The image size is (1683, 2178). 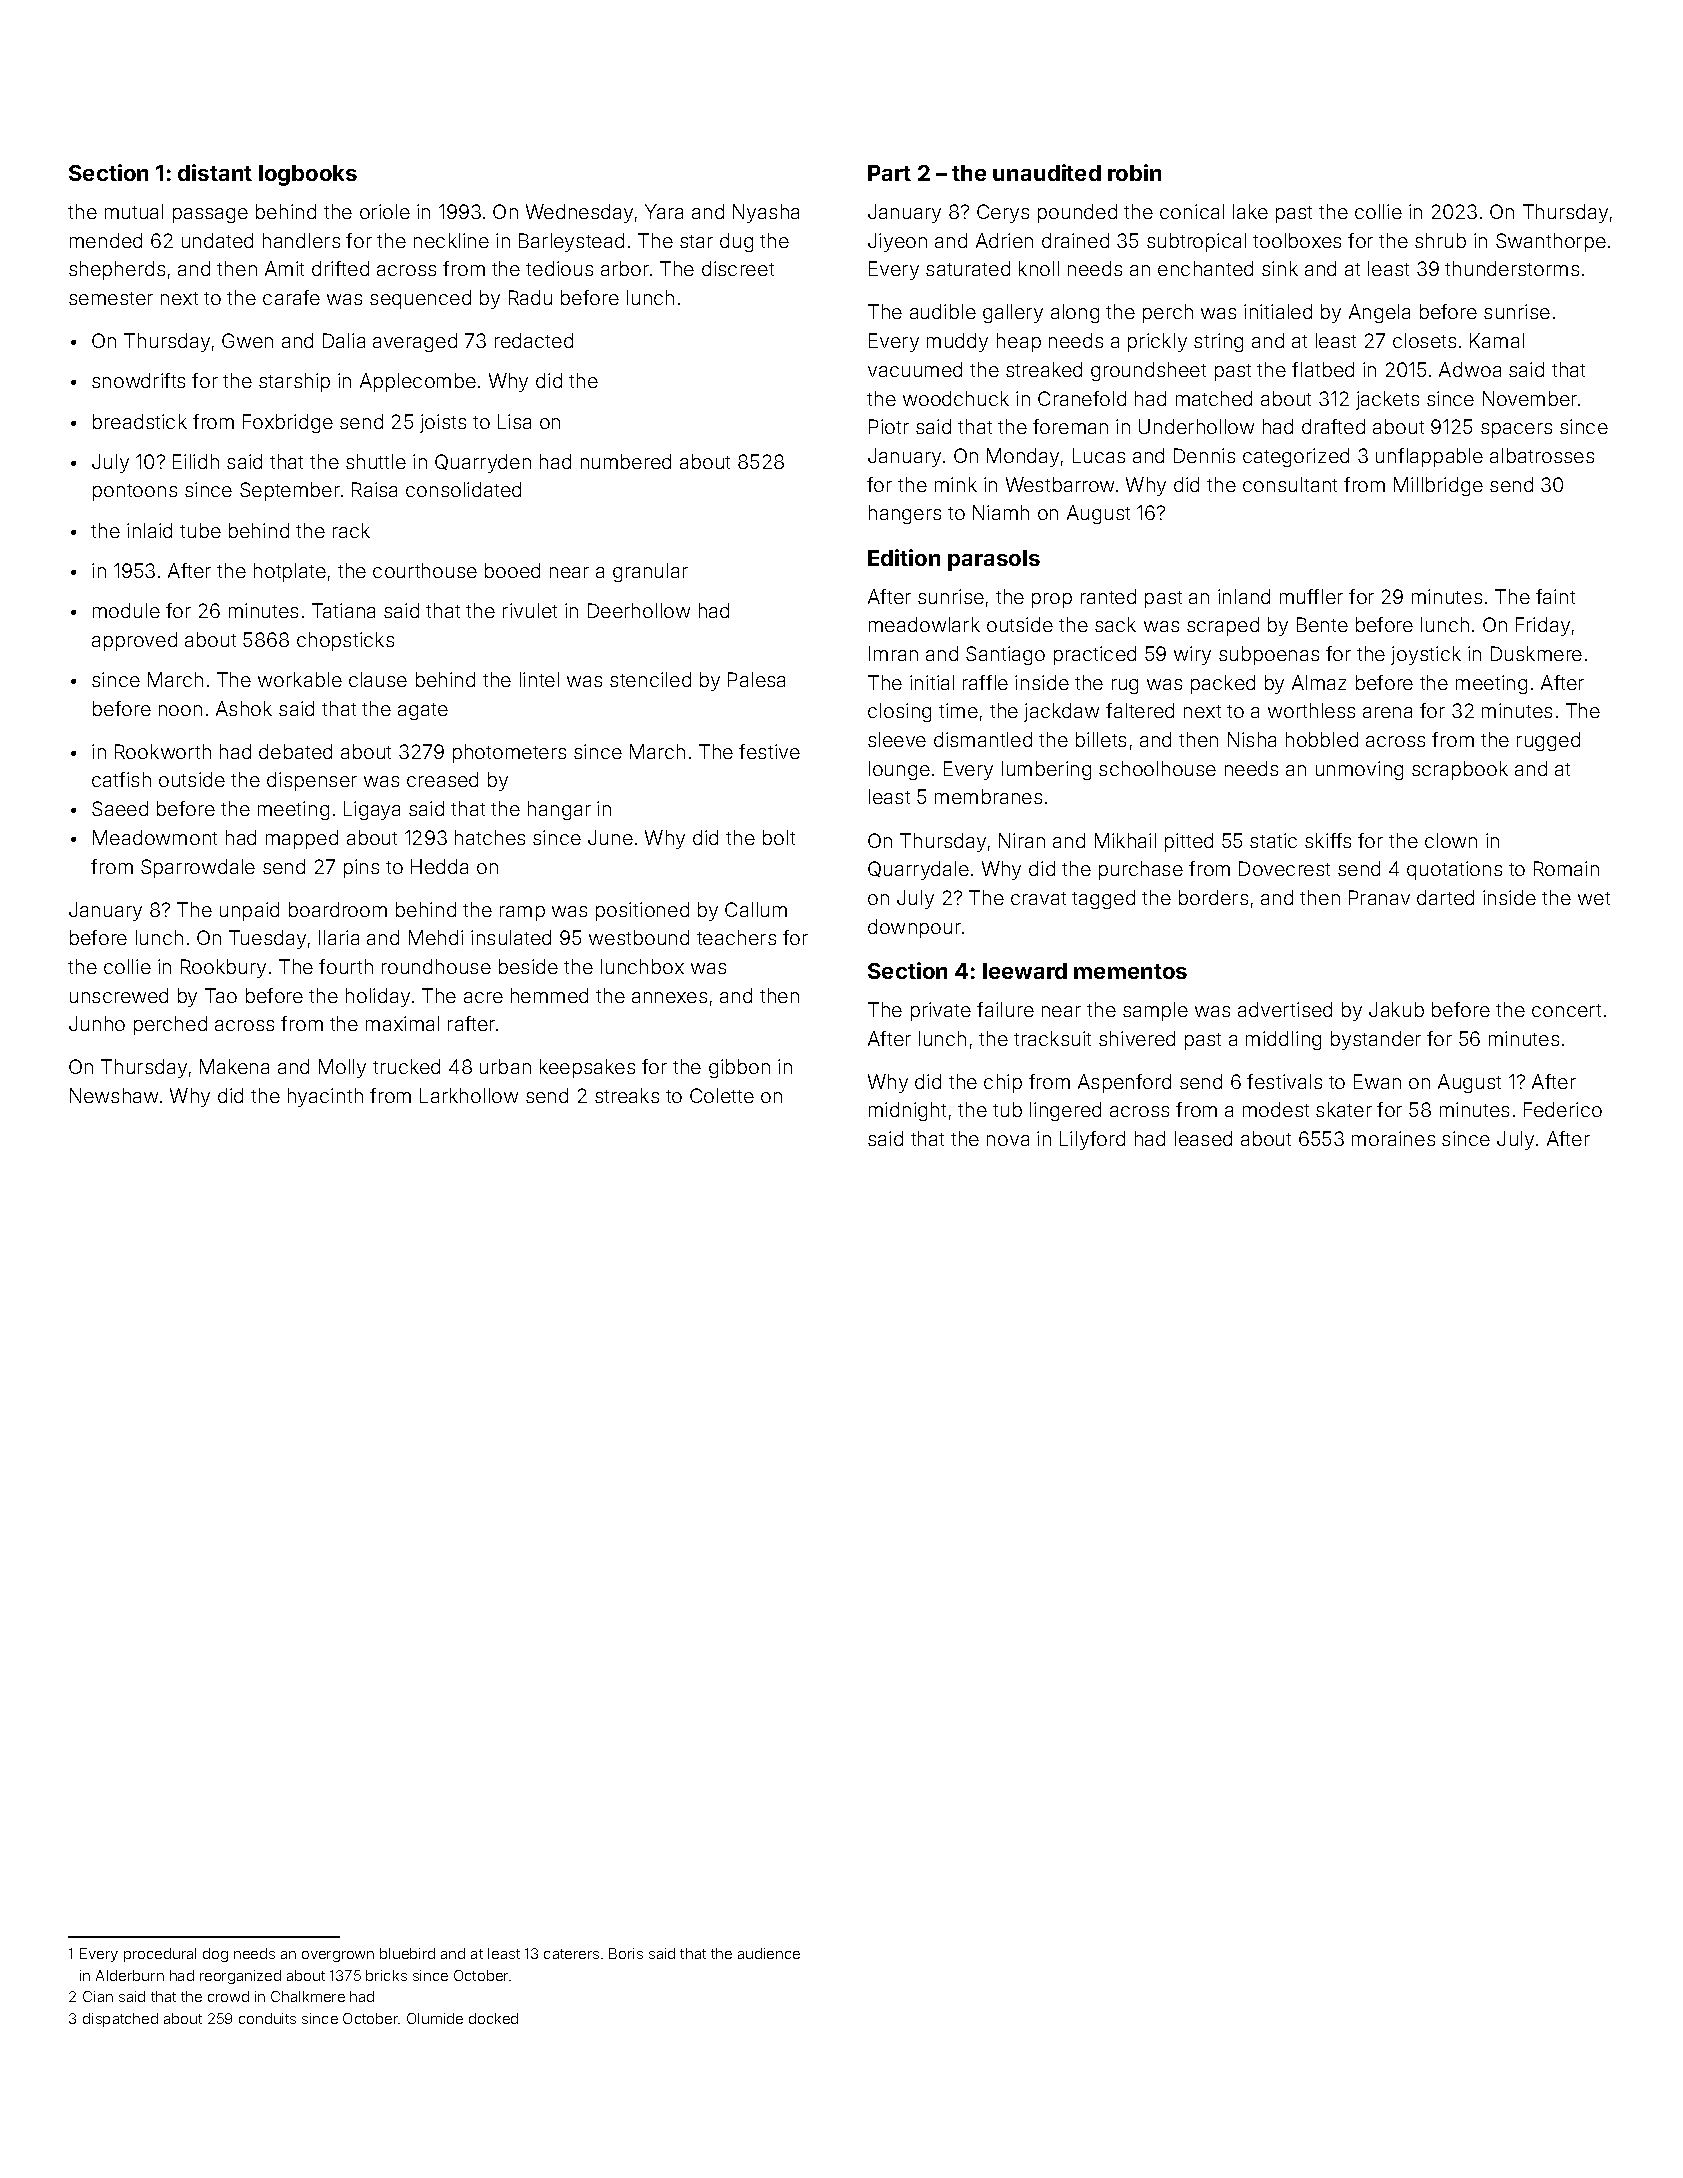 I want to click on Federico, so click(x=1563, y=1109).
